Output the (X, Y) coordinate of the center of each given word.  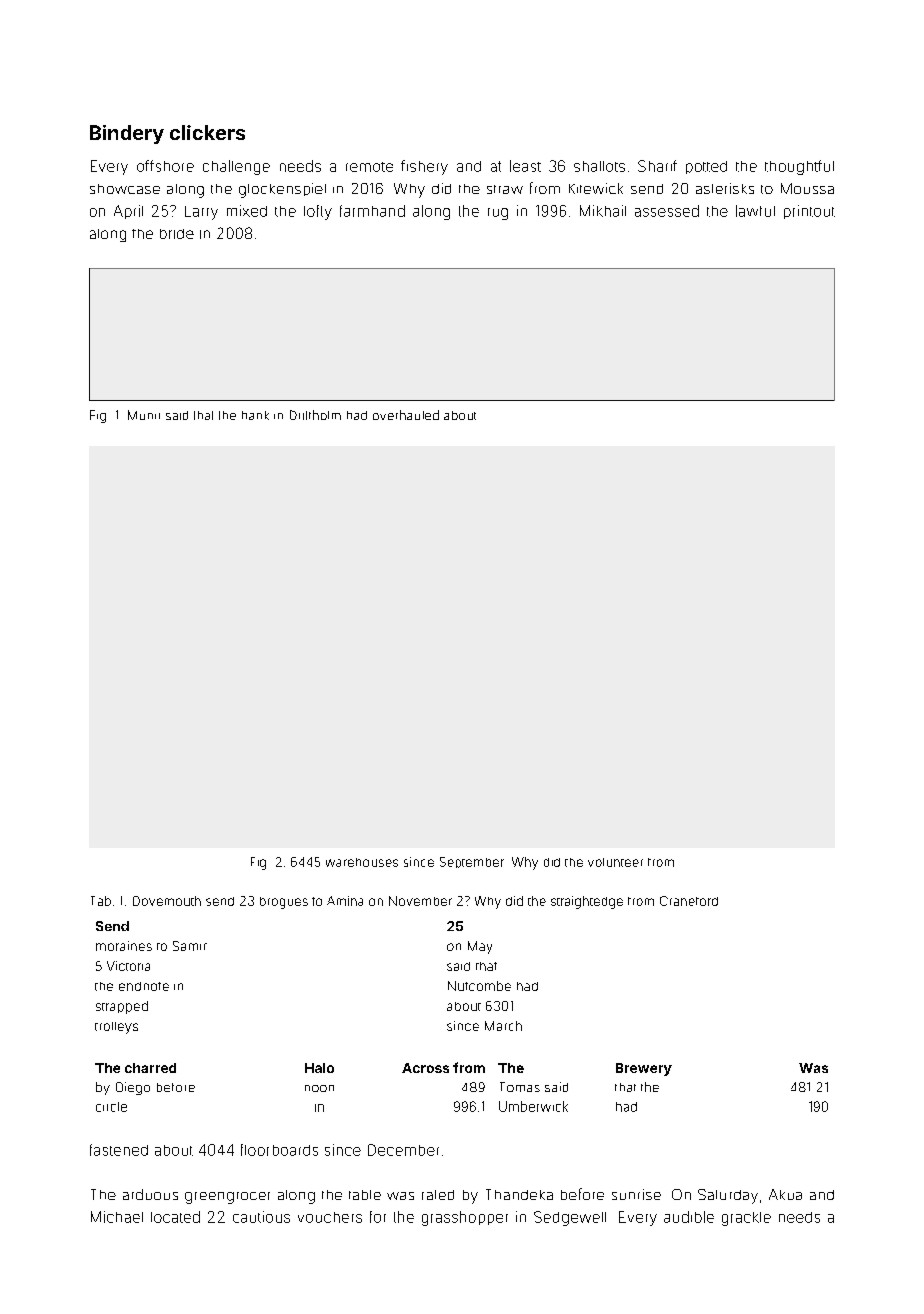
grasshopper (465, 1218)
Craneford (689, 901)
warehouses (362, 862)
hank (255, 415)
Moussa (807, 188)
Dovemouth (167, 901)
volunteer (615, 862)
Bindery (127, 134)
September (472, 862)
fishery (424, 167)
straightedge (587, 902)
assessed (667, 211)
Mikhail (603, 211)
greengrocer (227, 1198)
